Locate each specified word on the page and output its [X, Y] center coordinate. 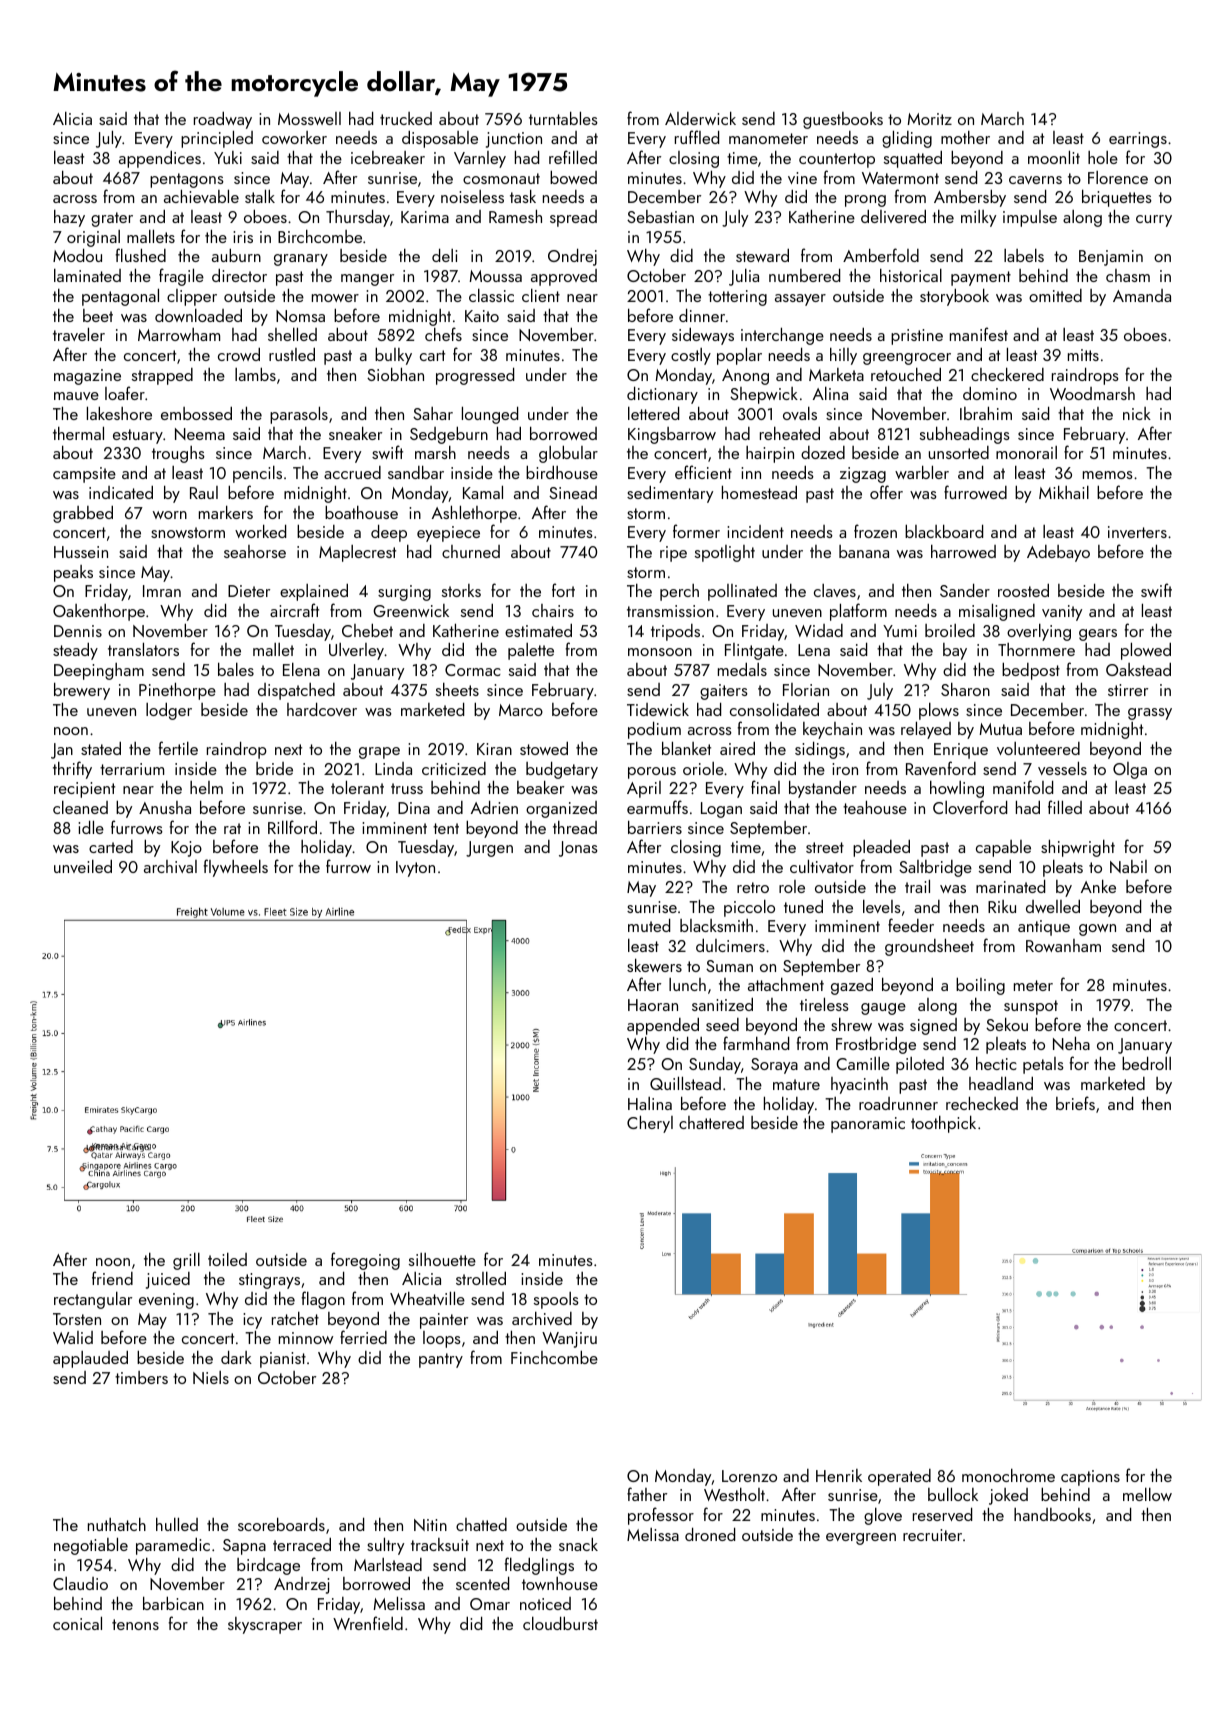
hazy [69, 218]
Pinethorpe [177, 691]
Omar [490, 1604]
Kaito [482, 316]
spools [556, 1300]
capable [1003, 848]
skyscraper [265, 1625]
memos [1108, 475]
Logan [721, 810]
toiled [227, 1259]
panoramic [868, 1125]
